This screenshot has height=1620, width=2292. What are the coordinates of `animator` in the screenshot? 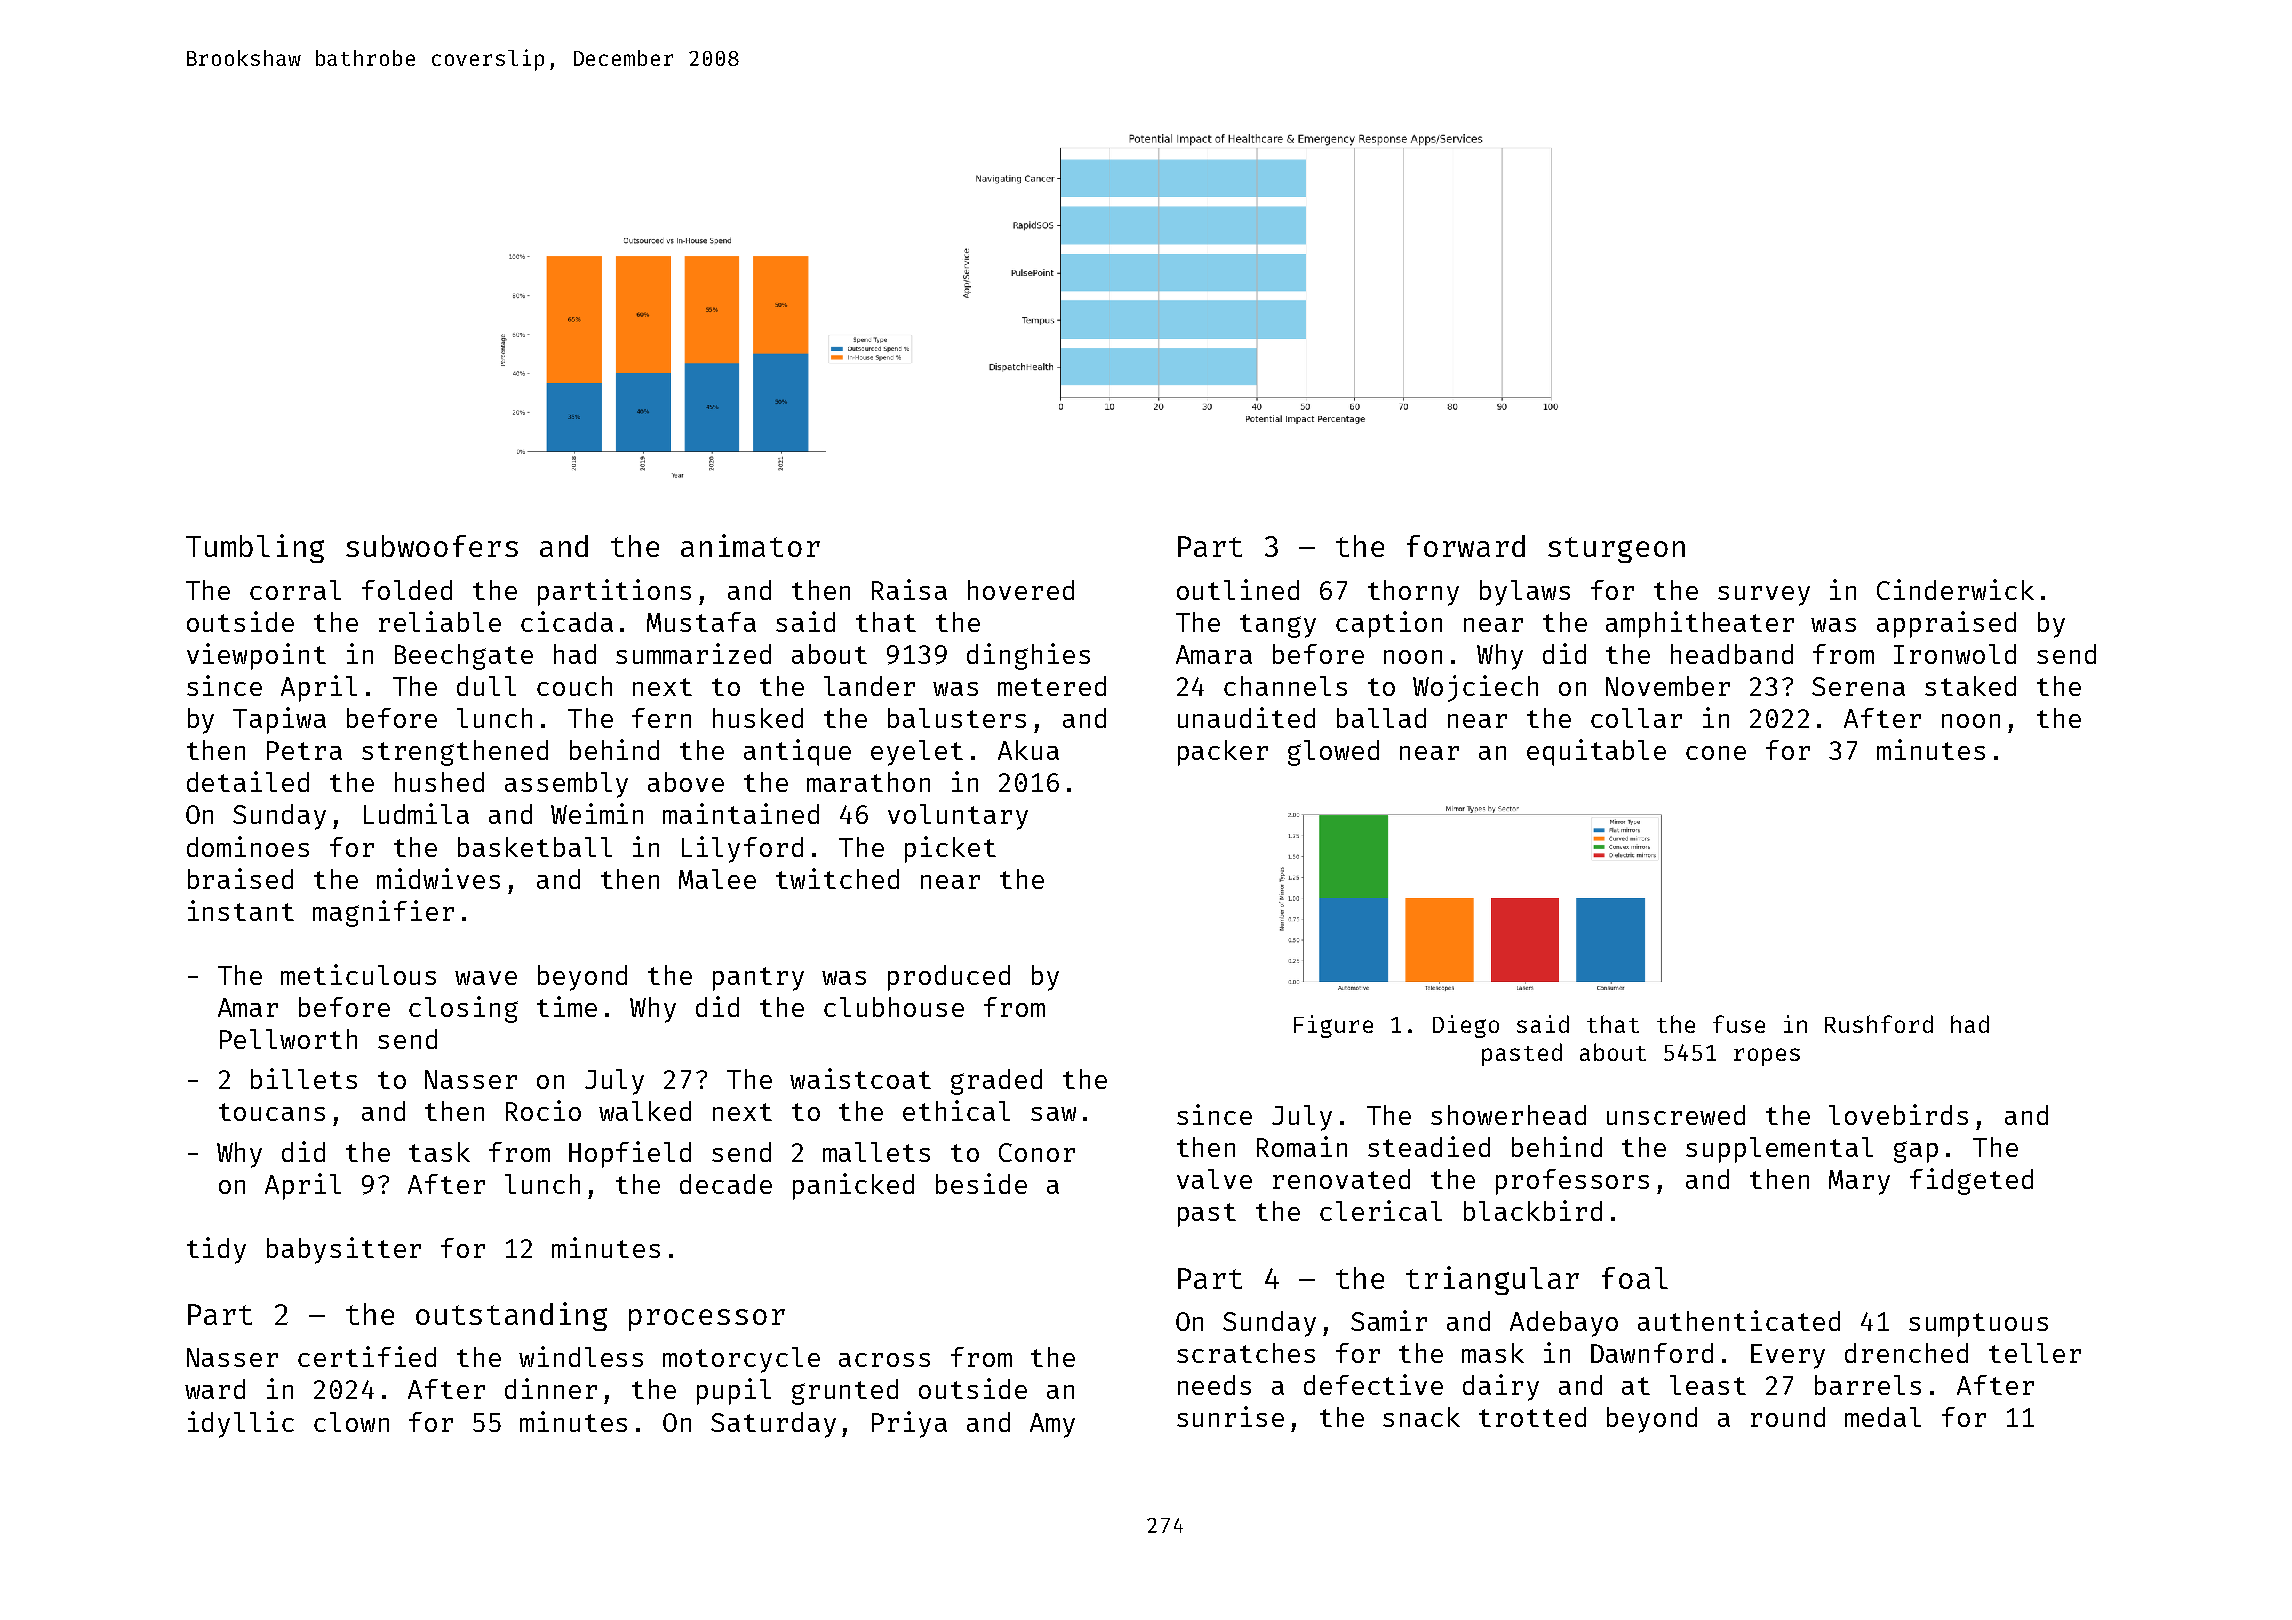 It's located at (750, 545).
